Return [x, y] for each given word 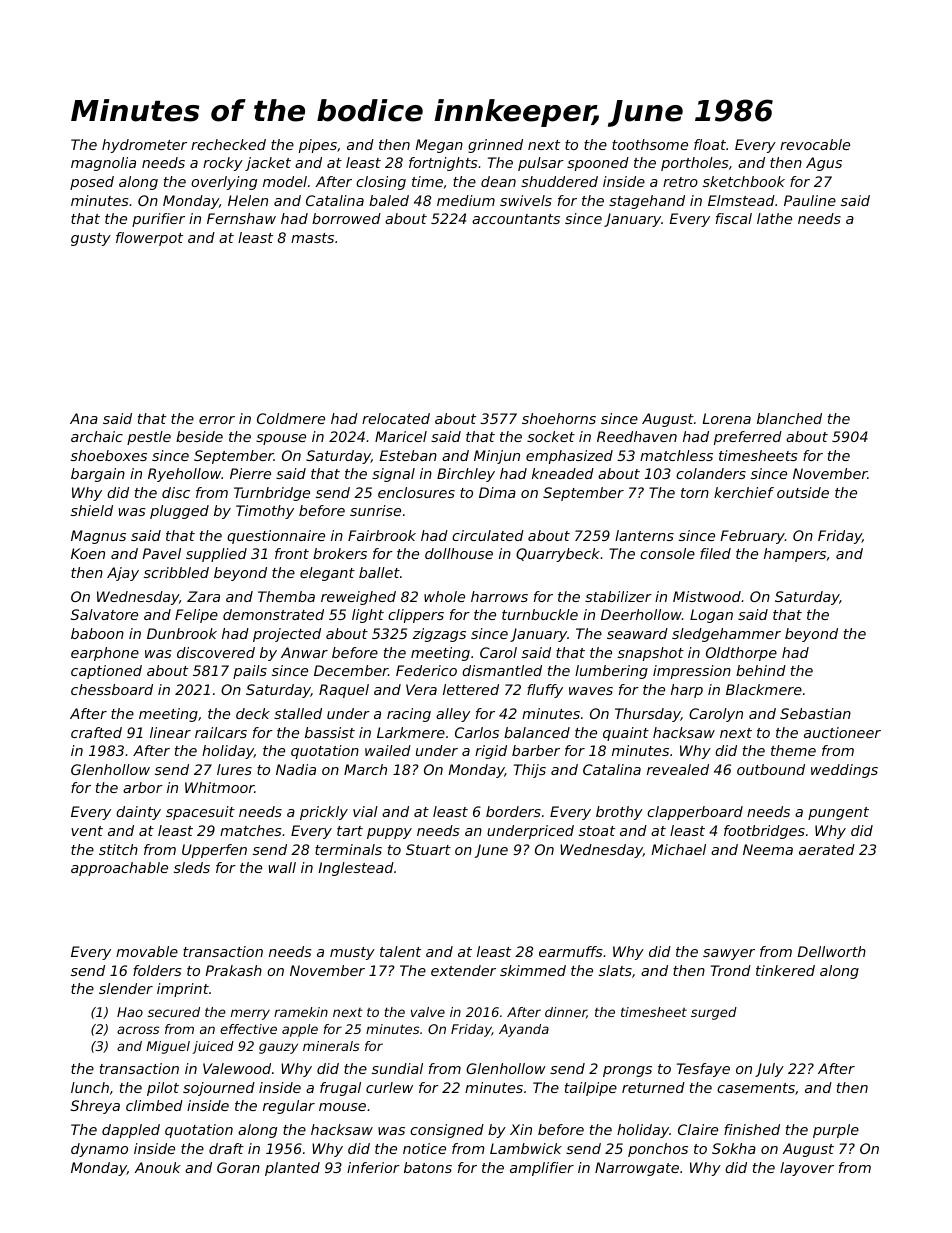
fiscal [734, 218]
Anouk [158, 1167]
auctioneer [842, 732]
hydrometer [144, 146]
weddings [844, 771]
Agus [824, 164]
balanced [537, 732]
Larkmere [411, 732]
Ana [84, 418]
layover [807, 1169]
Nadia [296, 769]
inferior [373, 1167]
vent [87, 831]
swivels [526, 200]
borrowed [346, 218]
